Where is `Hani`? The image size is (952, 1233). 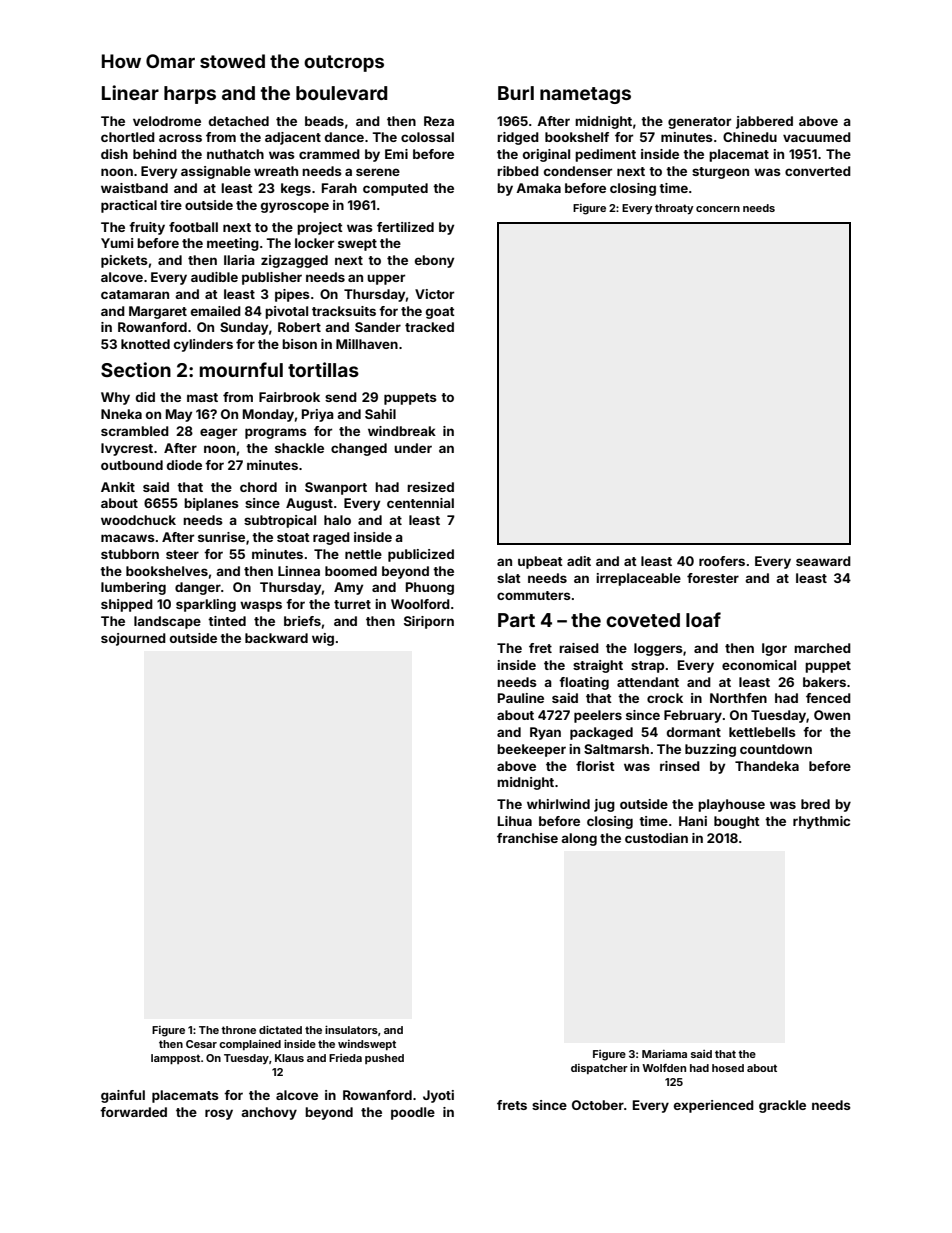 Hani is located at coordinates (693, 821).
